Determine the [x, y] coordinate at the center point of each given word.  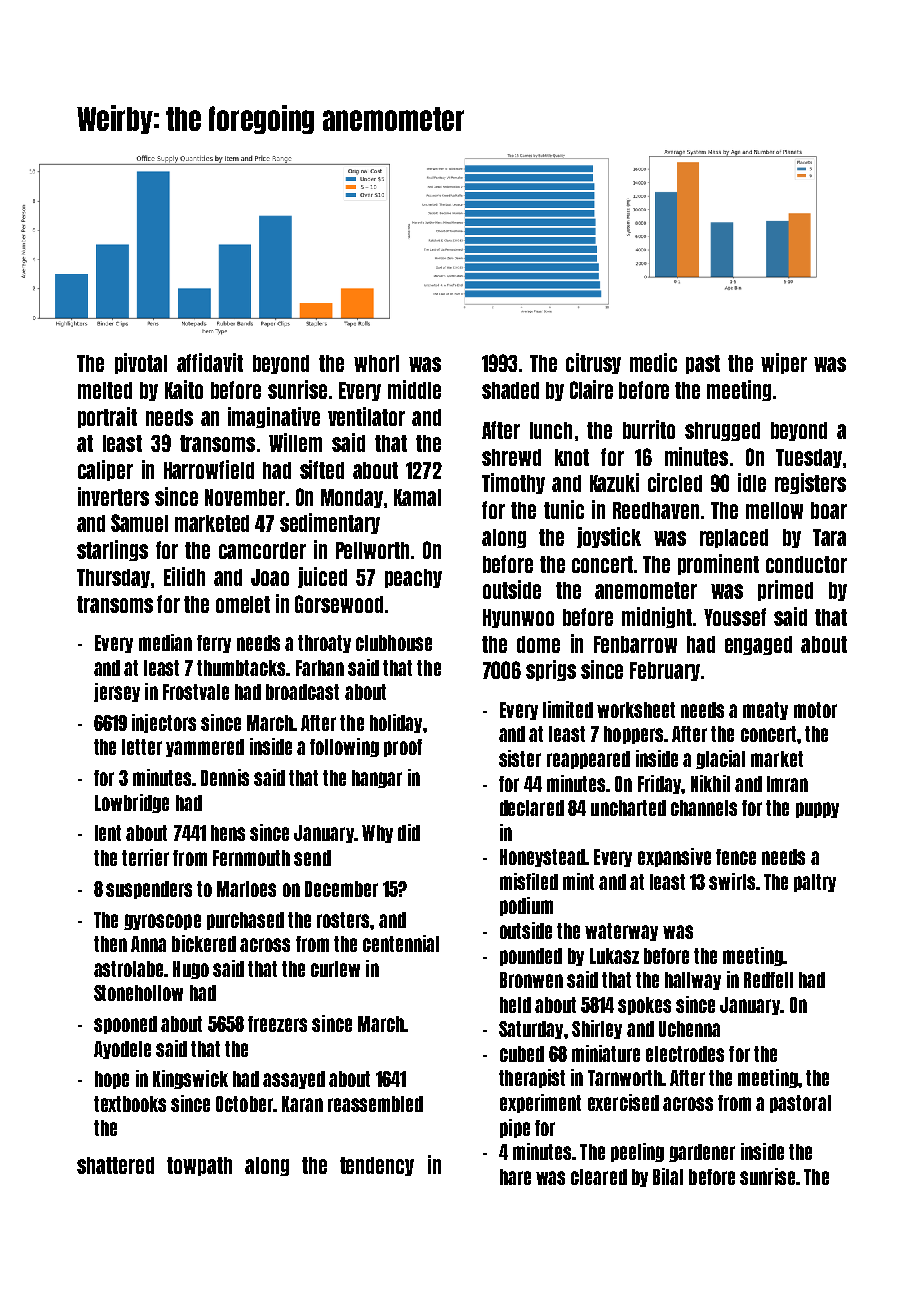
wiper [784, 363]
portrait [107, 417]
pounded [531, 957]
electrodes [685, 1054]
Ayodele [122, 1050]
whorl [376, 363]
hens [228, 833]
